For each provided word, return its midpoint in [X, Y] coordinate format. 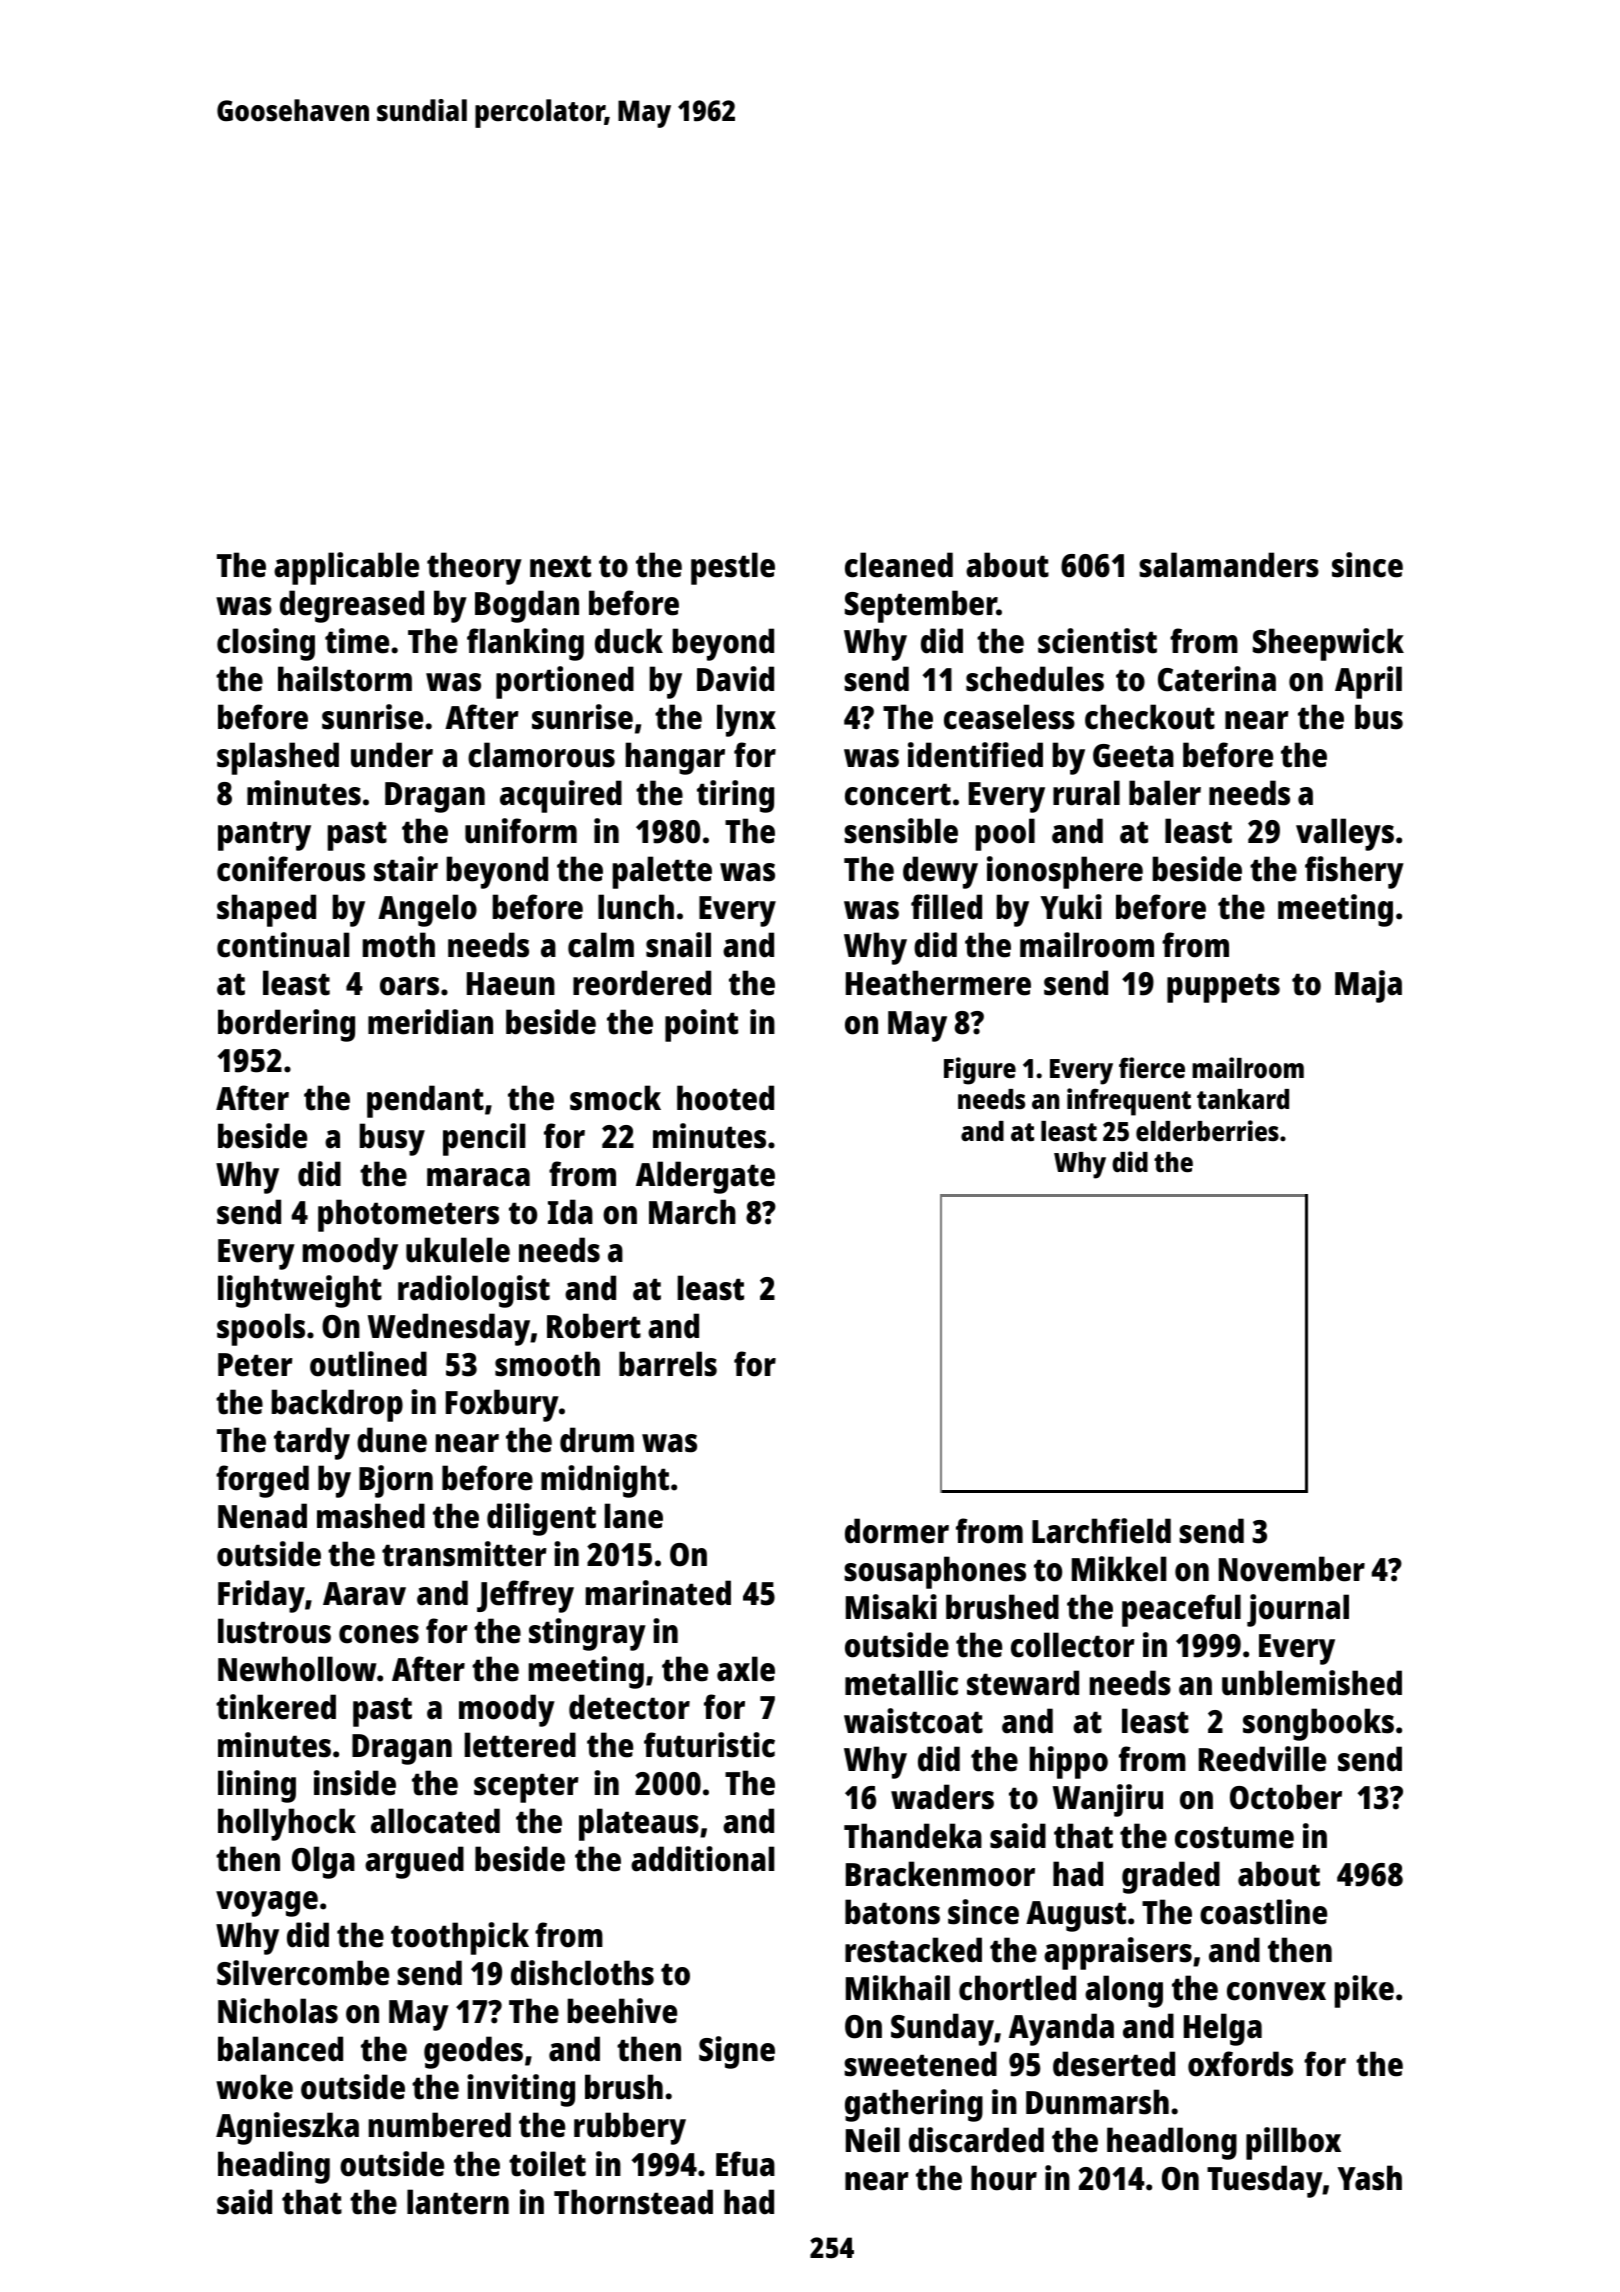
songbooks [1318, 1724]
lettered [520, 1745]
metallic [901, 1683]
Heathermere [938, 983]
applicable [346, 568]
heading [274, 2167]
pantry [264, 836]
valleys [1345, 834]
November [1292, 1569]
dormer [897, 1531]
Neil [873, 2140]
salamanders [1229, 565]
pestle [733, 568]
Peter [255, 1365]
